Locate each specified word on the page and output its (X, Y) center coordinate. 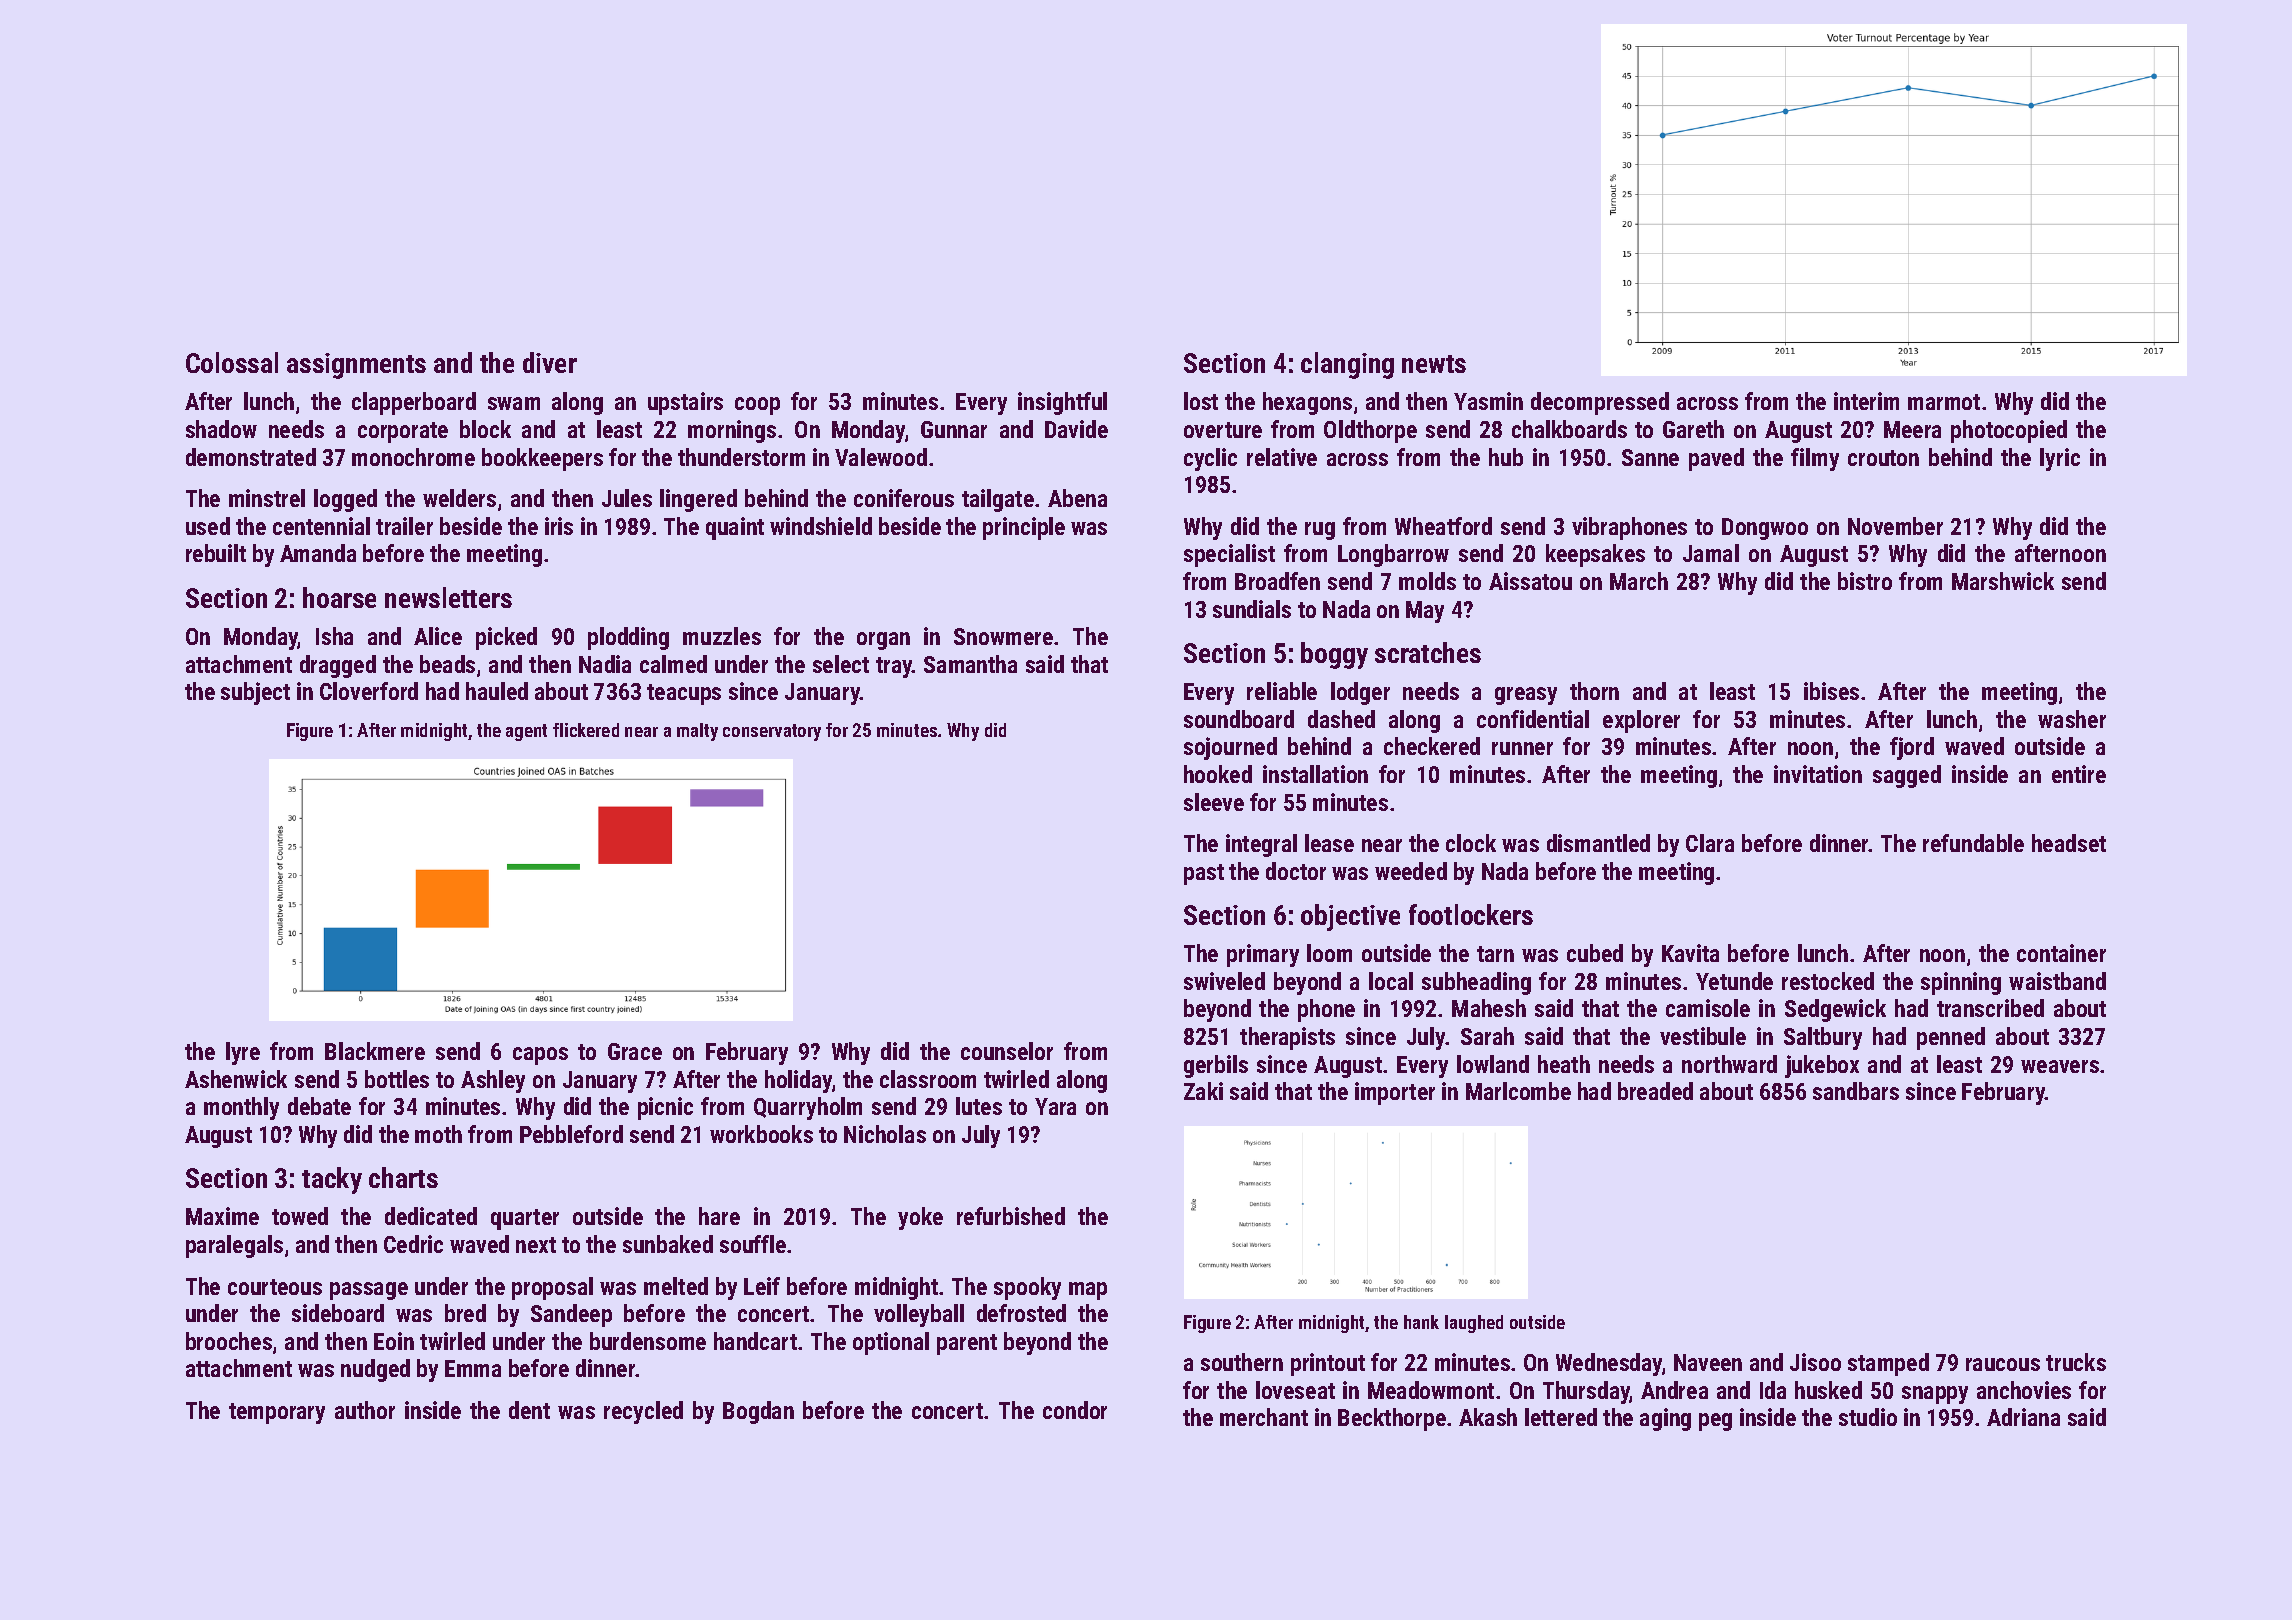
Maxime (222, 1216)
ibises (1831, 691)
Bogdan (758, 1412)
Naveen (1708, 1362)
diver (550, 362)
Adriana (2023, 1417)
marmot (1944, 402)
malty (697, 732)
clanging (1347, 365)
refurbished (1011, 1216)
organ (883, 641)
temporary (277, 1413)
